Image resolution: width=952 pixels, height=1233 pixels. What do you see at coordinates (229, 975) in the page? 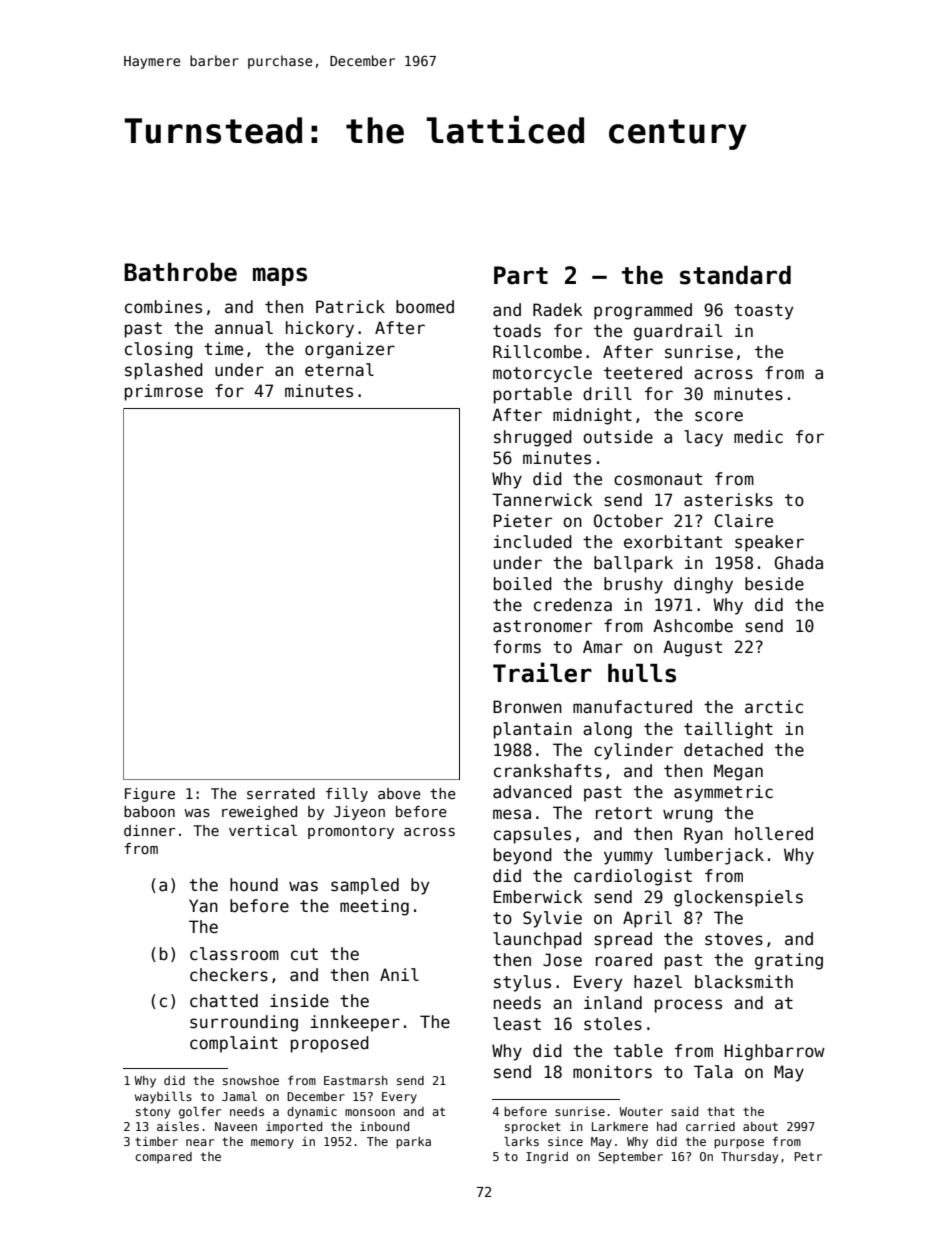
I see `checkers` at bounding box center [229, 975].
